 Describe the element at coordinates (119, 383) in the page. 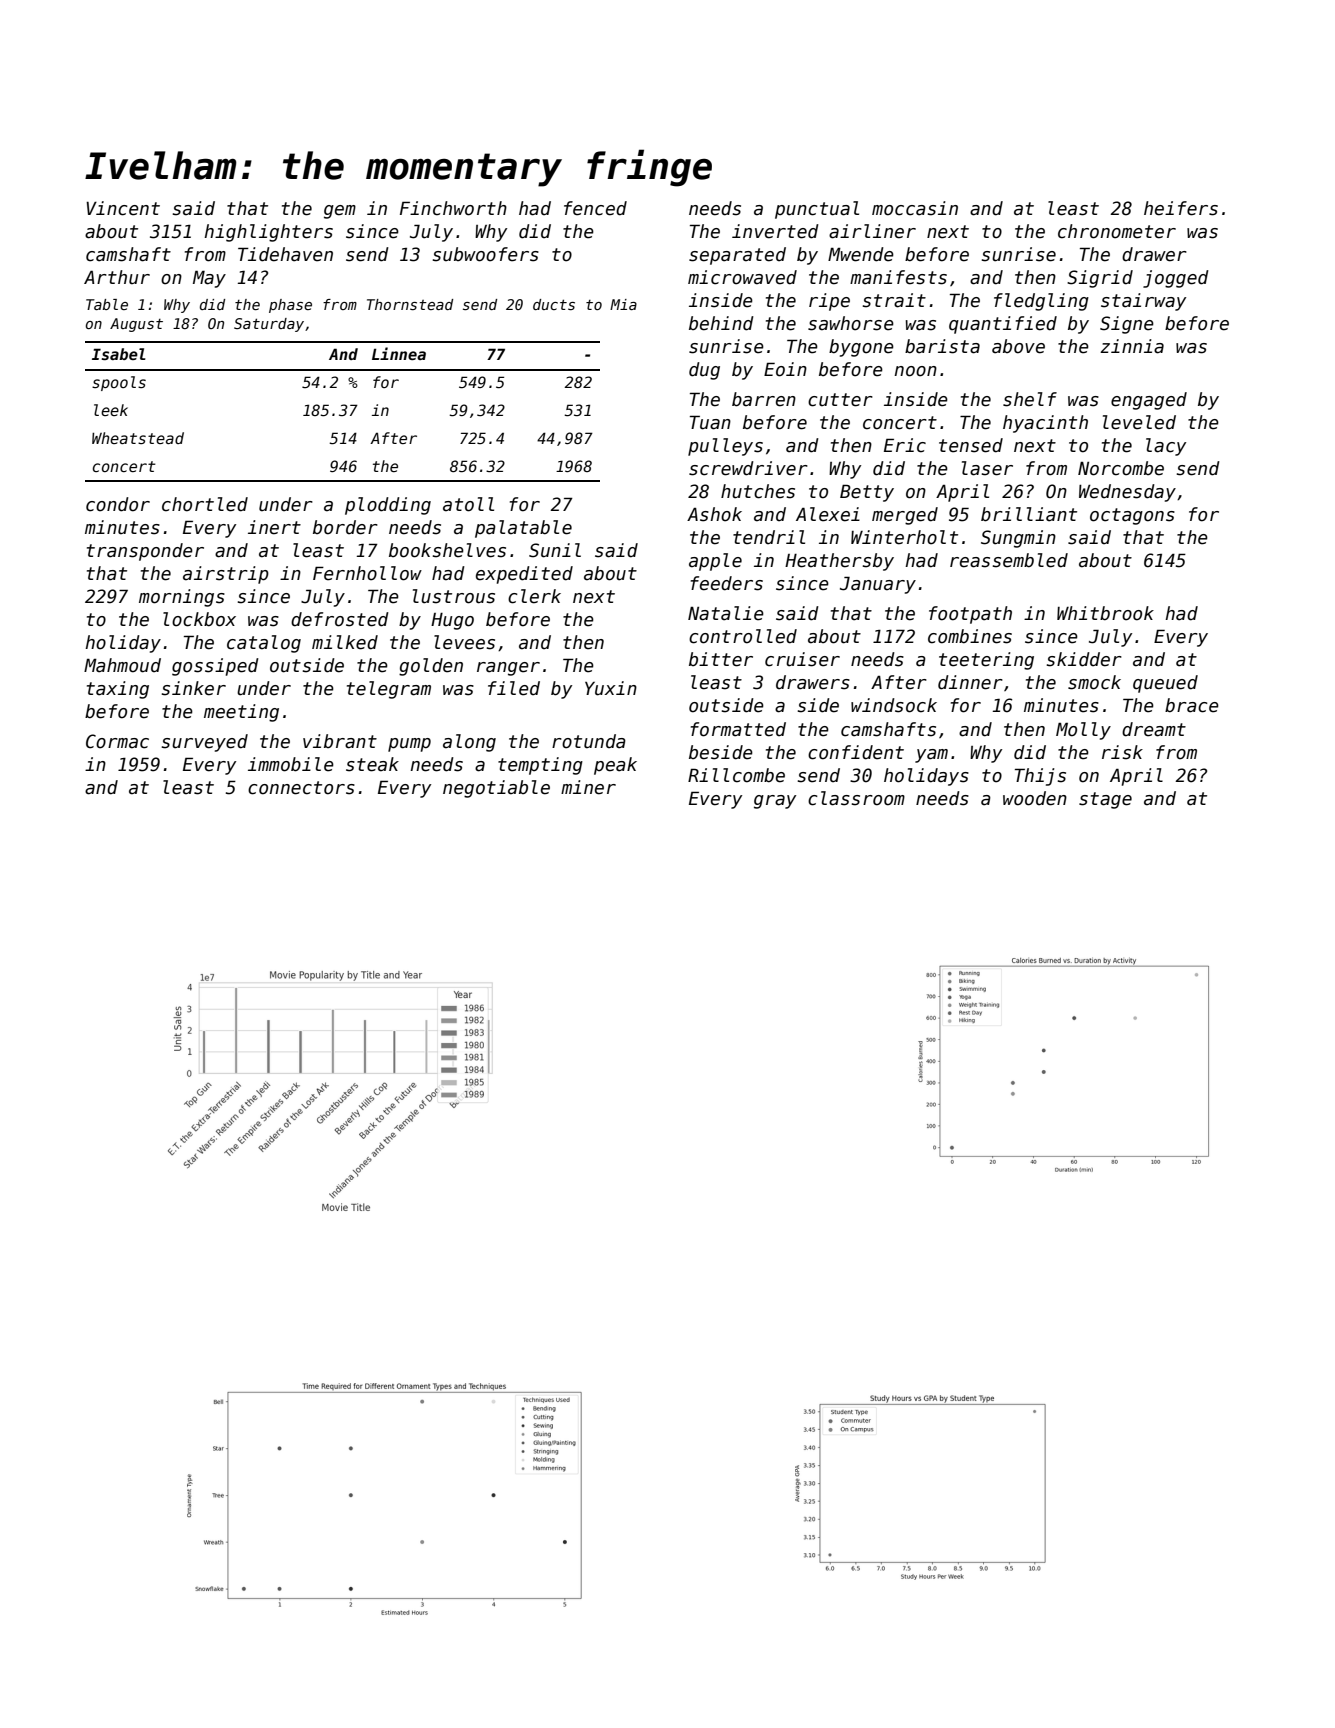

I see `spools` at that location.
